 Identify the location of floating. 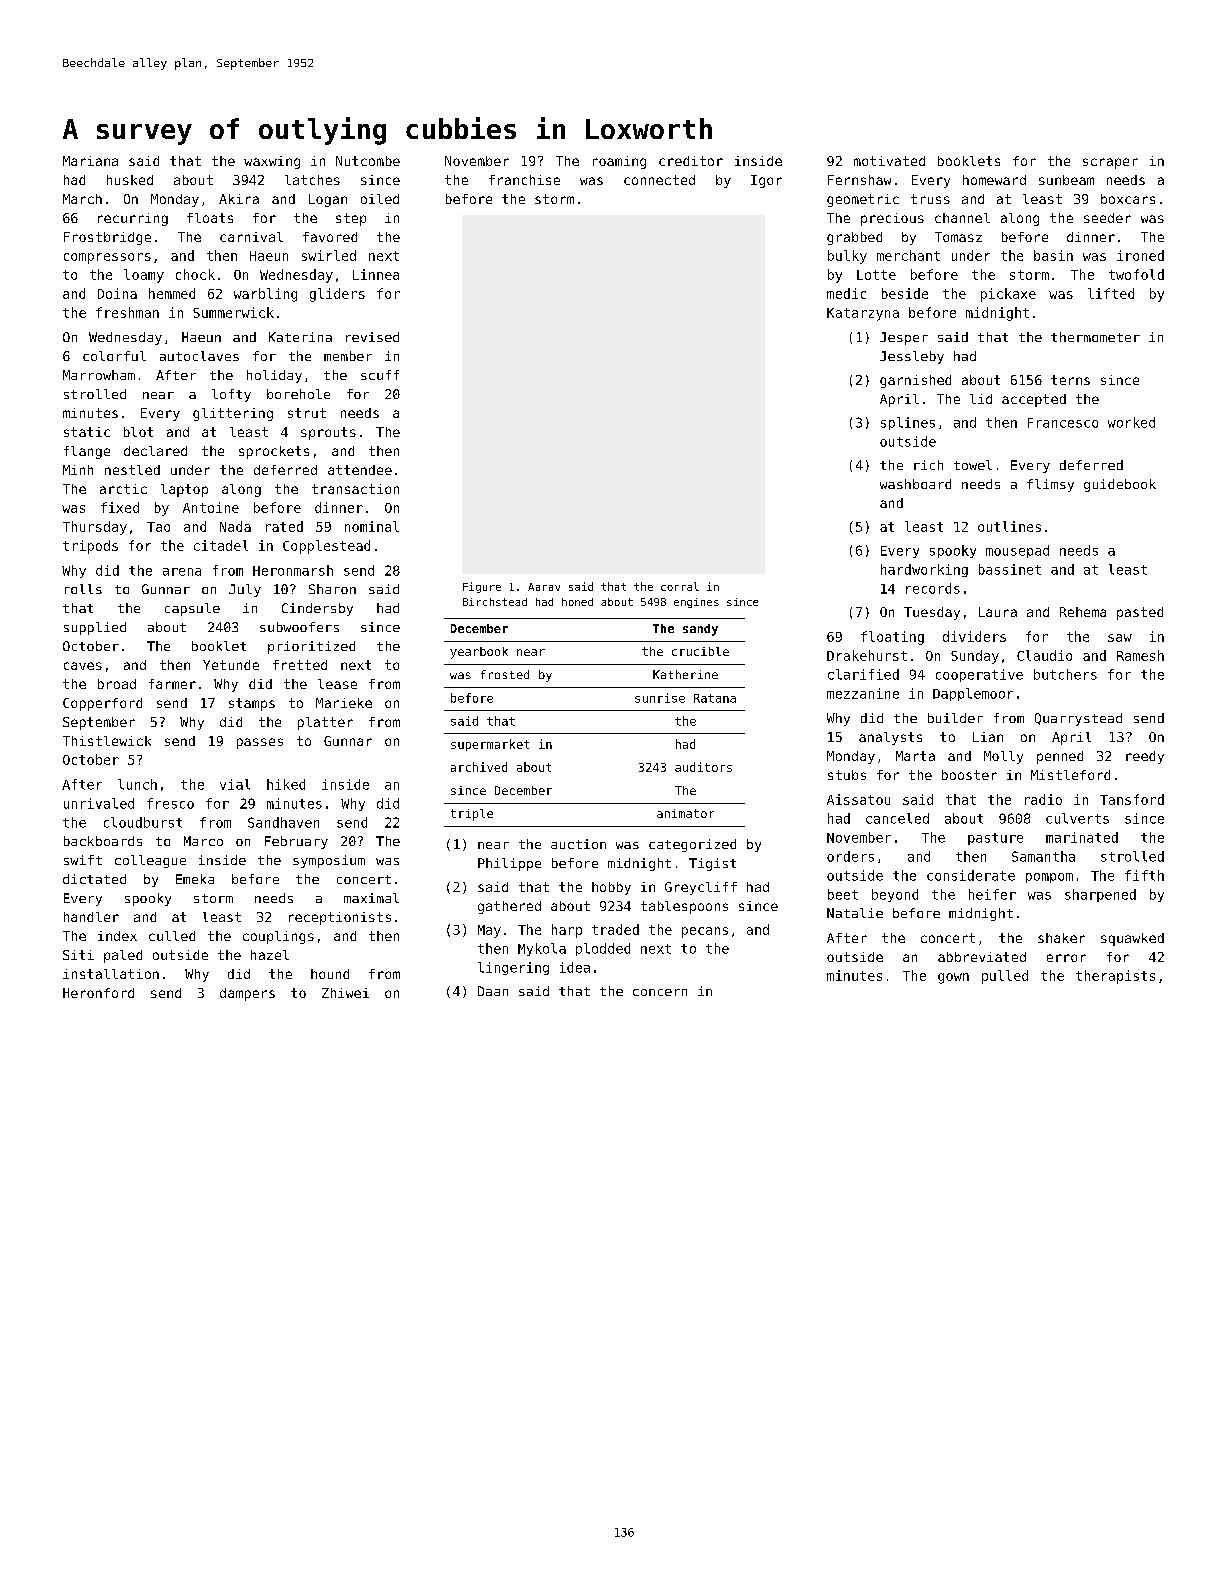
(892, 638).
